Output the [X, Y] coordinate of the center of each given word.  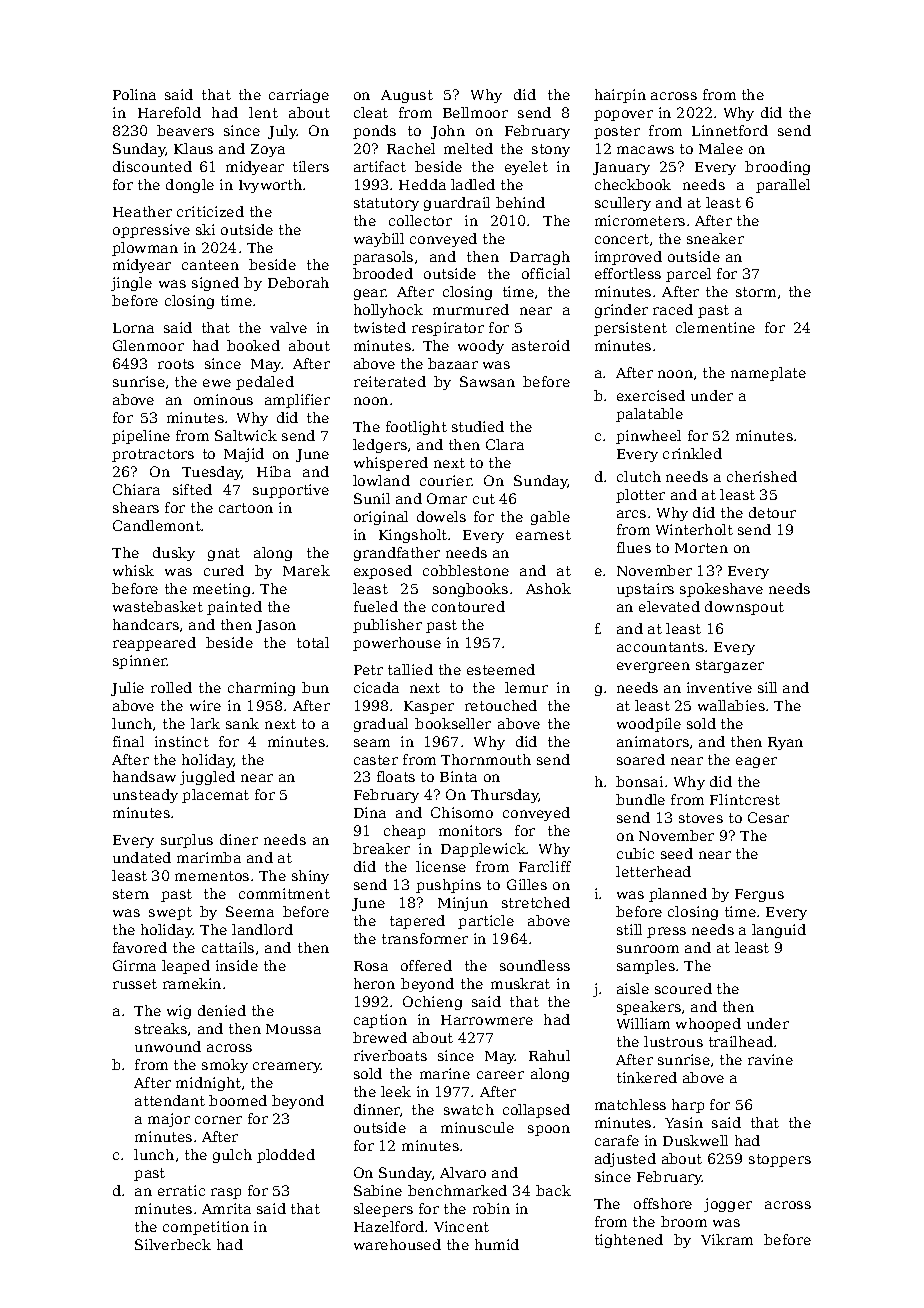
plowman [145, 249]
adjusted [625, 1160]
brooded [383, 273]
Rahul [549, 1055]
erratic [181, 1190]
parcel [688, 275]
